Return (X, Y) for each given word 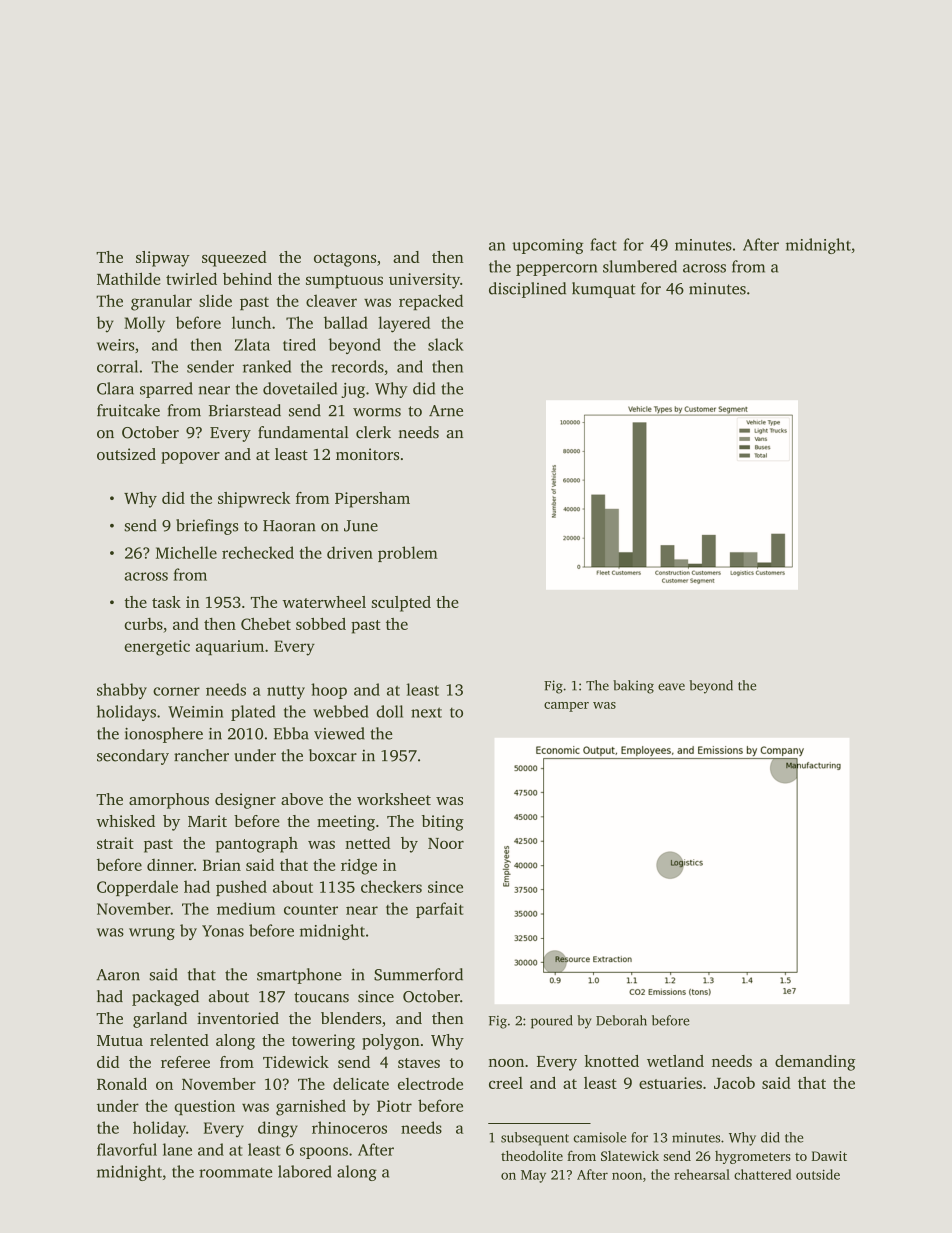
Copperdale (137, 888)
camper (566, 707)
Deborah (621, 1020)
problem (408, 554)
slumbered (640, 266)
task (166, 602)
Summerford (418, 974)
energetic (157, 648)
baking (633, 687)
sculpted (401, 604)
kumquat (604, 290)
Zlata (252, 344)
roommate (235, 1172)
